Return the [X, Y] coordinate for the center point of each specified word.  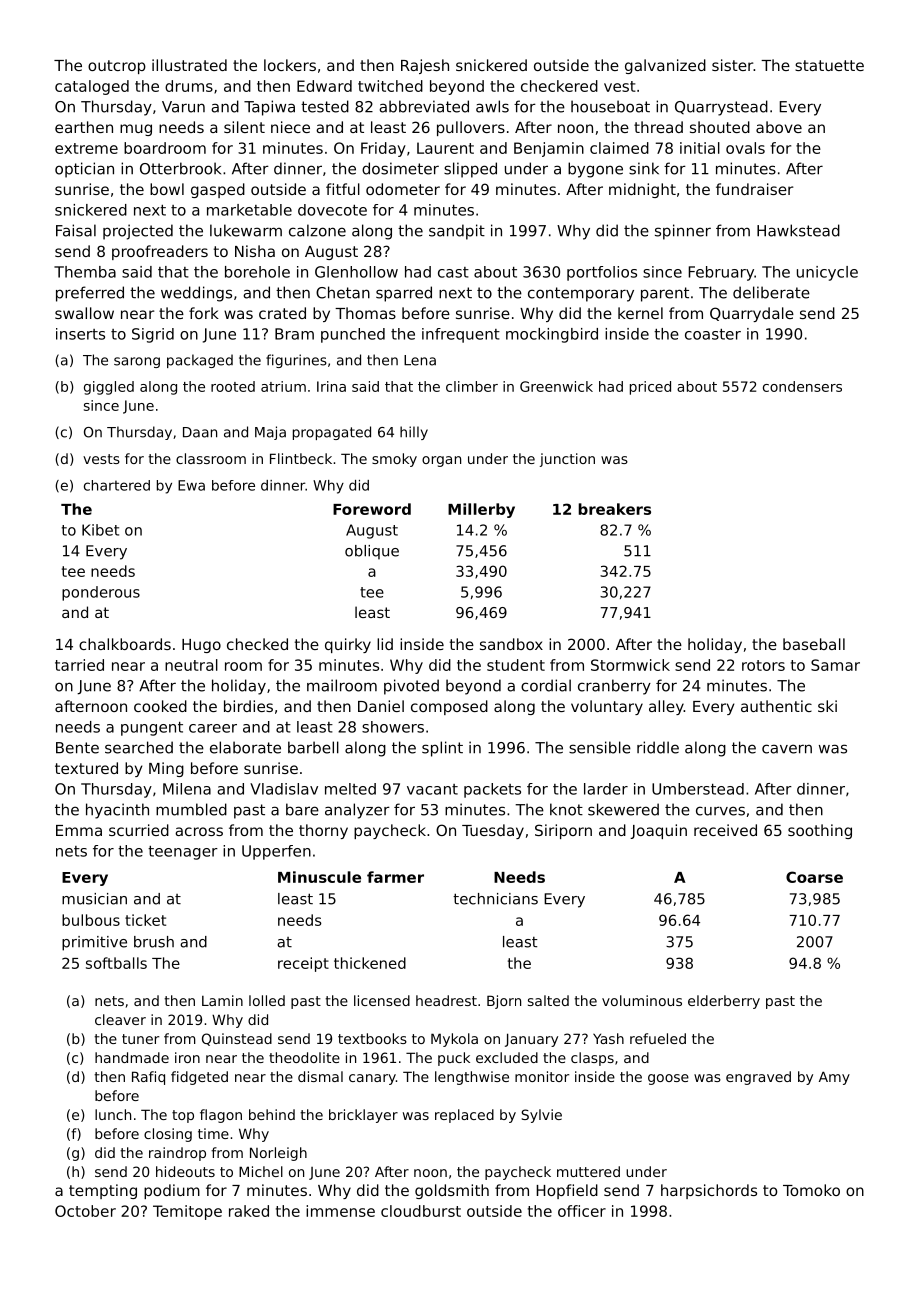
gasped [218, 190]
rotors [763, 665]
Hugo [201, 646]
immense [340, 1211]
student [516, 665]
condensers [802, 386]
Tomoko [811, 1190]
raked [249, 1211]
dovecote [332, 210]
